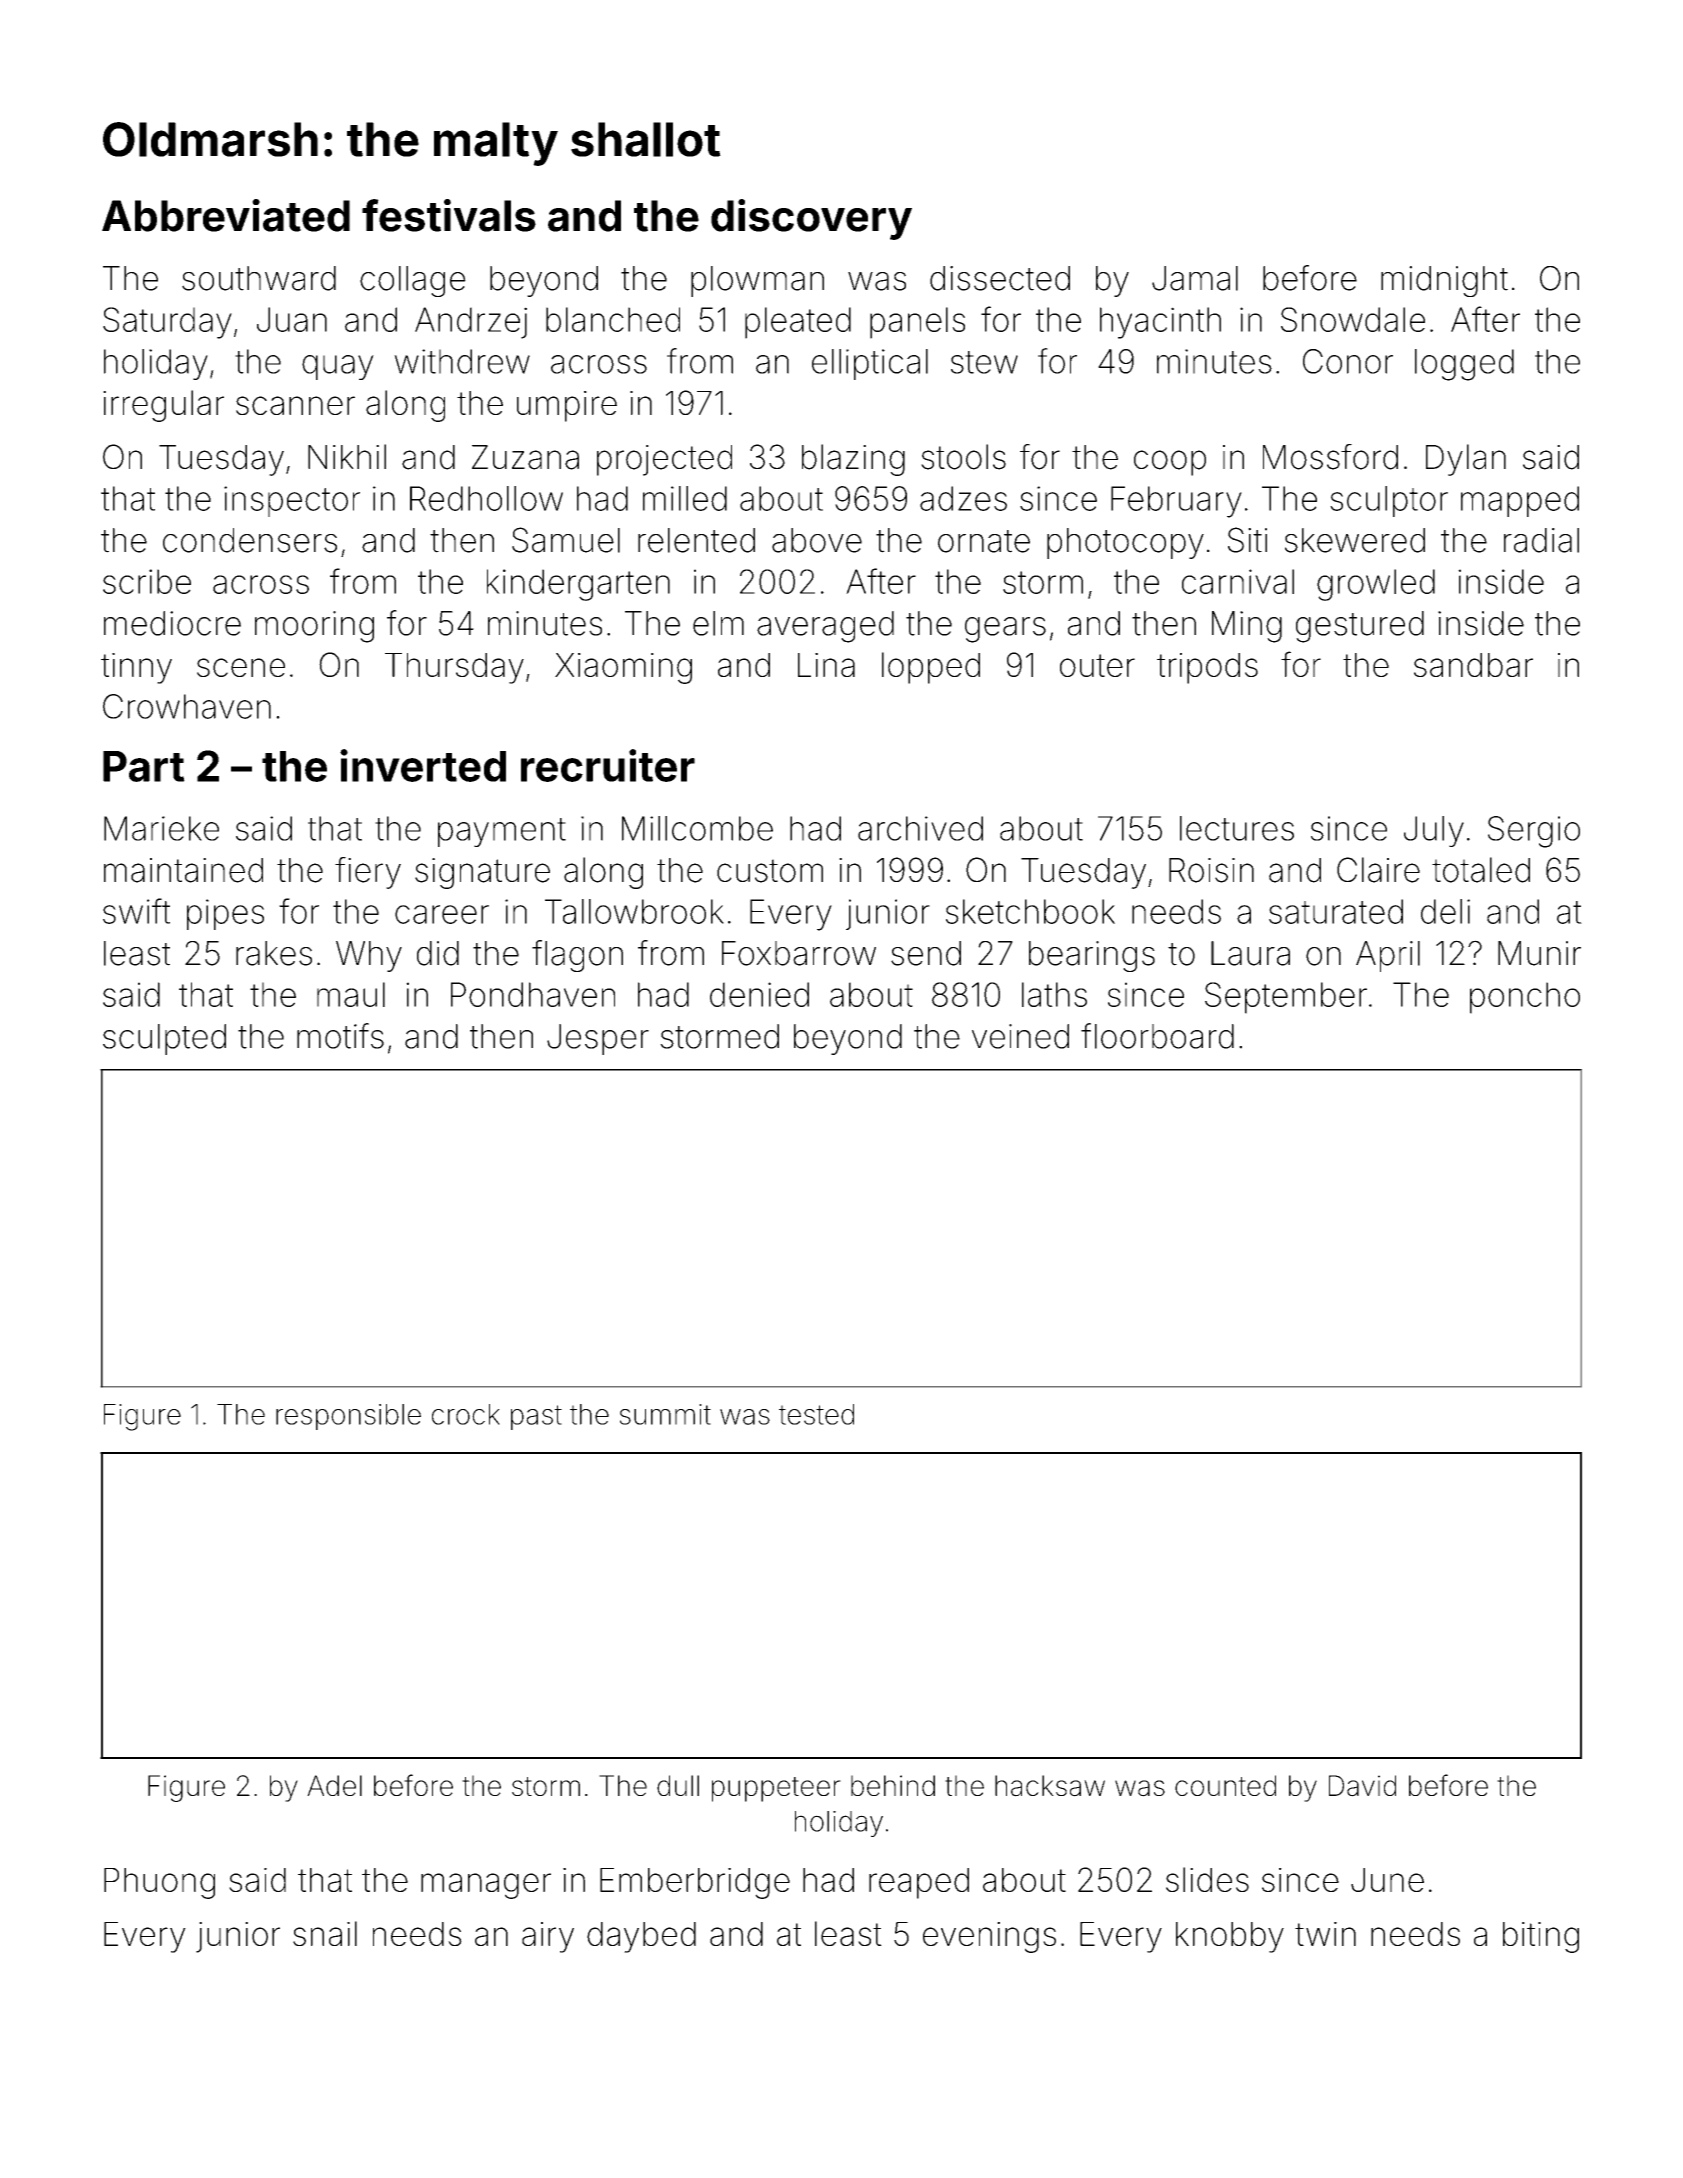  Describe the element at coordinates (989, 1937) in the page. I see `evenings` at that location.
